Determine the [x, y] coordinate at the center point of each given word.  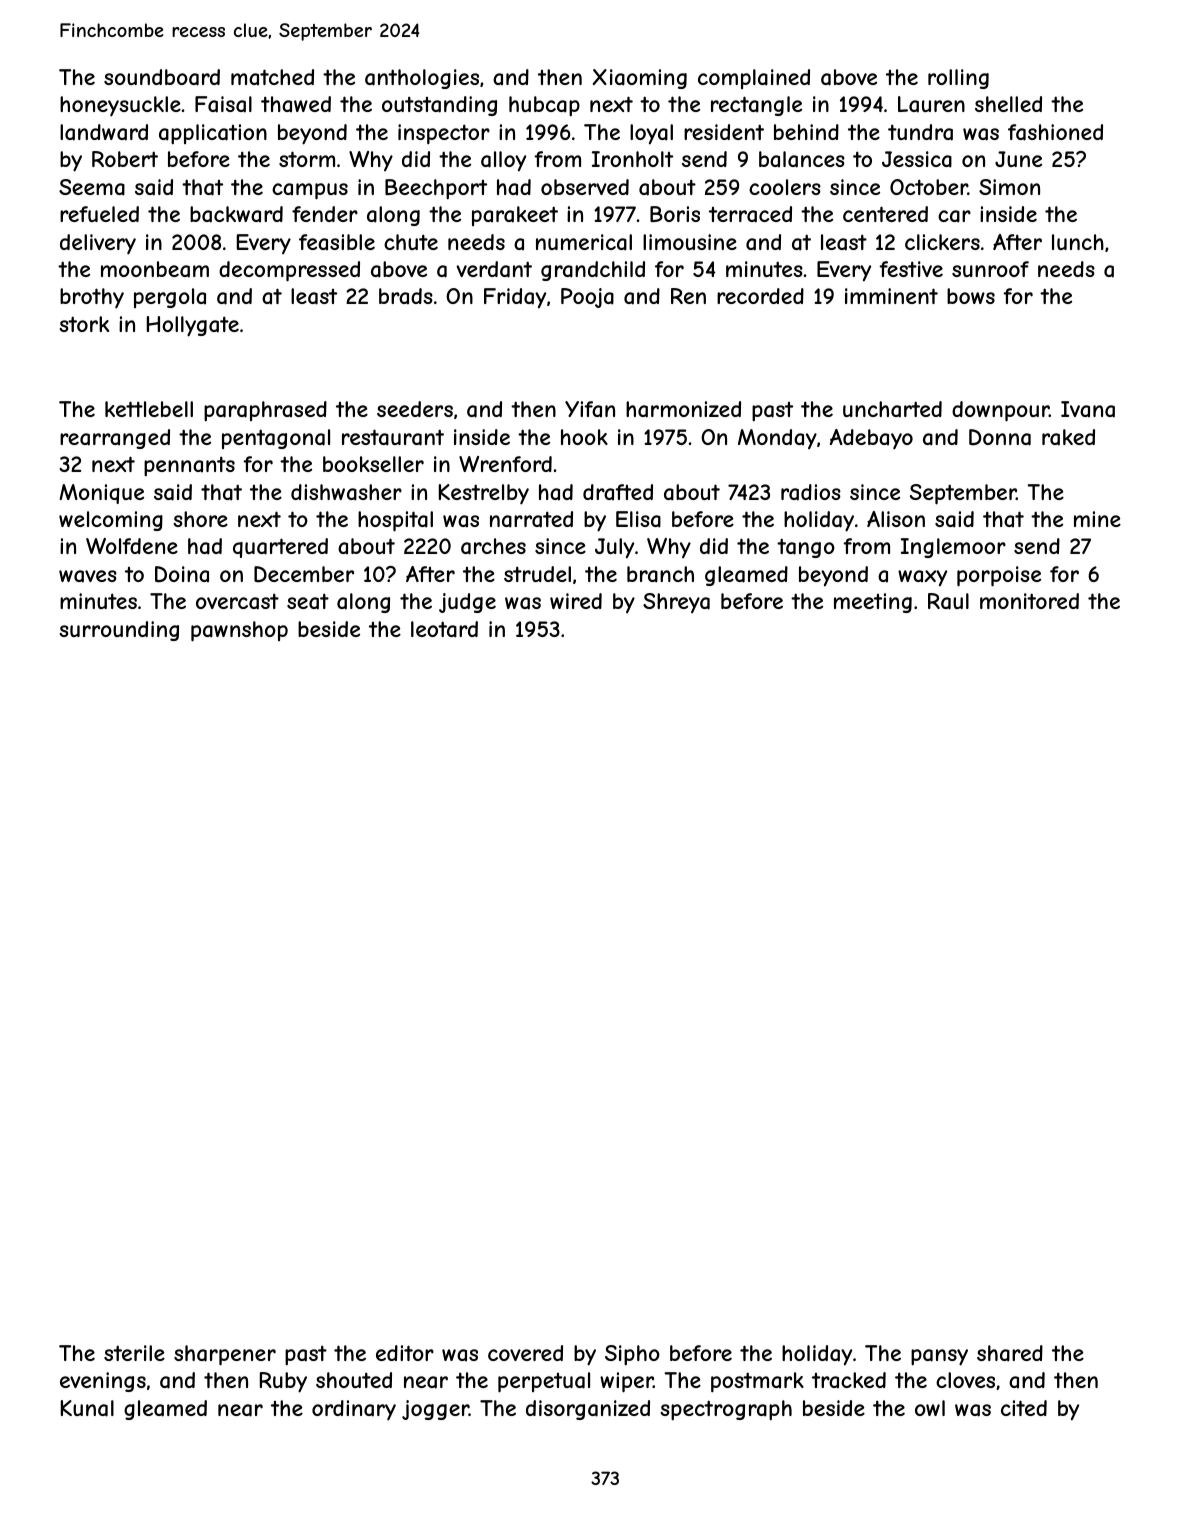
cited [1024, 1408]
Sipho [632, 1355]
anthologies [422, 79]
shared [1010, 1353]
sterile [134, 1353]
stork [84, 324]
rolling [958, 79]
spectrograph [726, 1410]
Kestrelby [484, 494]
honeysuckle [120, 106]
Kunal [87, 1408]
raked [1068, 437]
